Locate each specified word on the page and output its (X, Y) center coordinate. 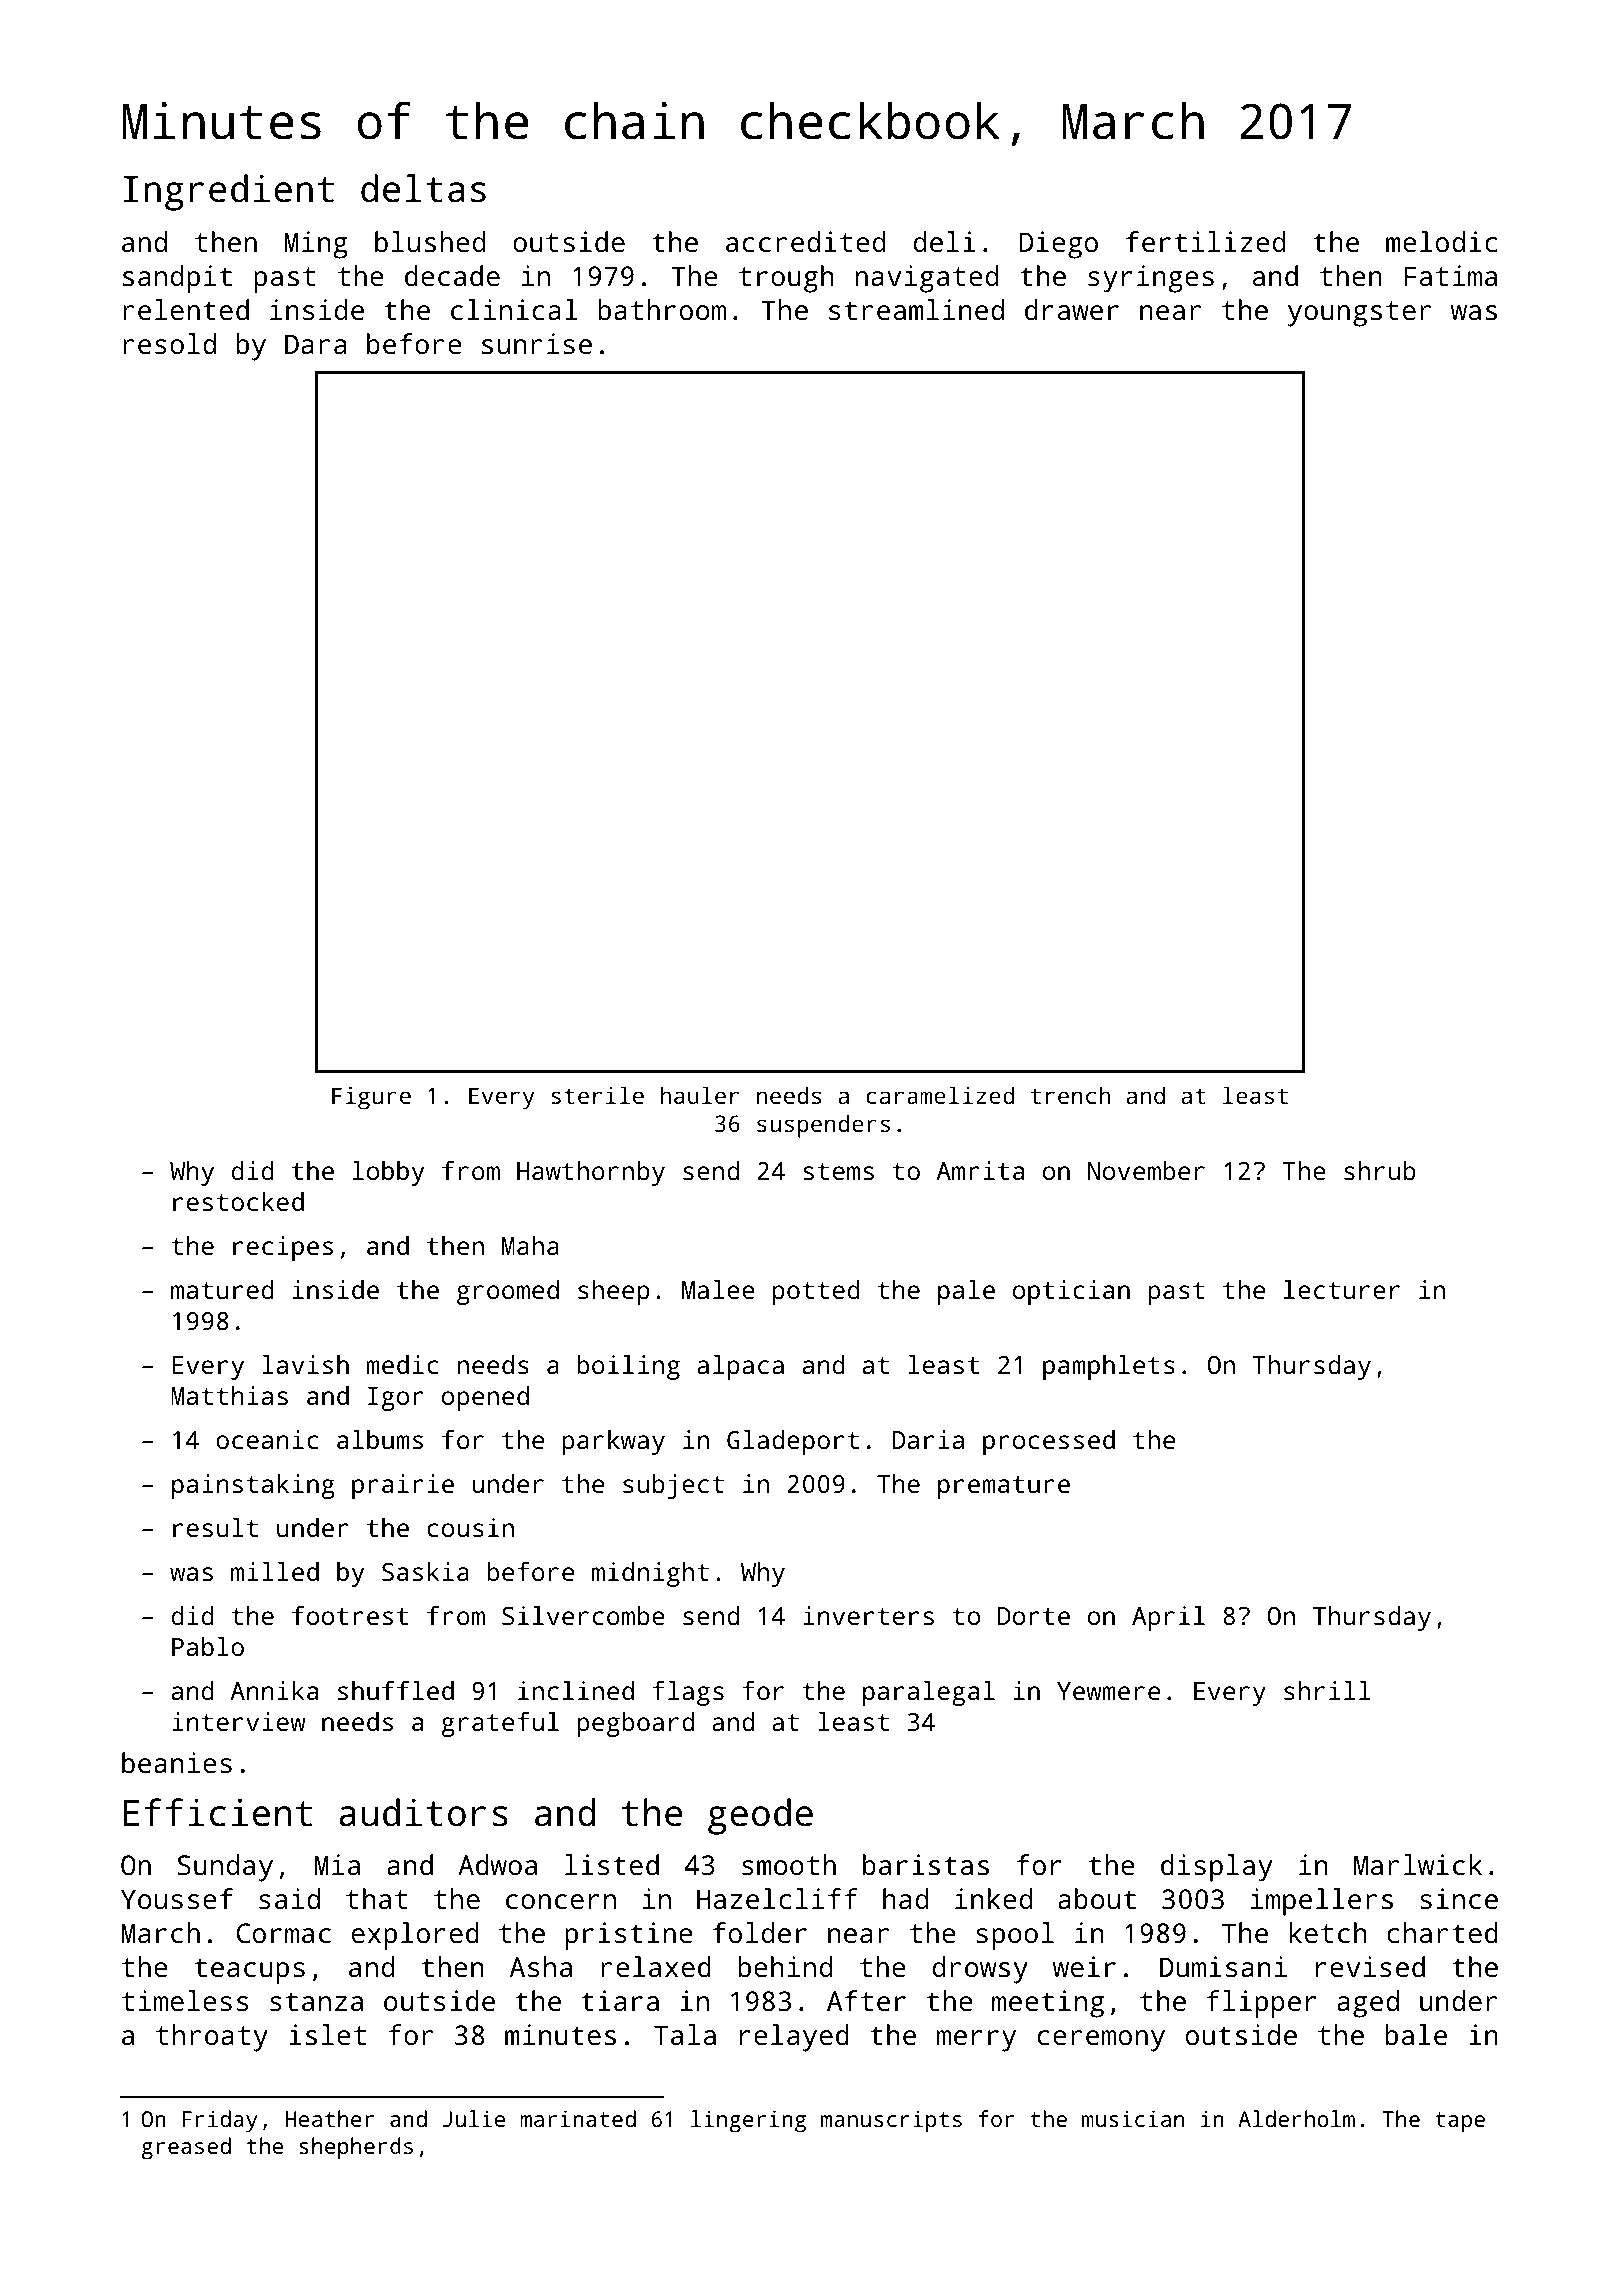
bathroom (662, 310)
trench (1070, 1095)
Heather (330, 2118)
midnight (650, 1574)
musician (1133, 2118)
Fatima (1451, 276)
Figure (371, 1098)
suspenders (823, 1126)
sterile (597, 1095)
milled (275, 1571)
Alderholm (1296, 2118)
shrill (1327, 1690)
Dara (315, 344)
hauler (700, 1095)
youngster (1359, 314)
